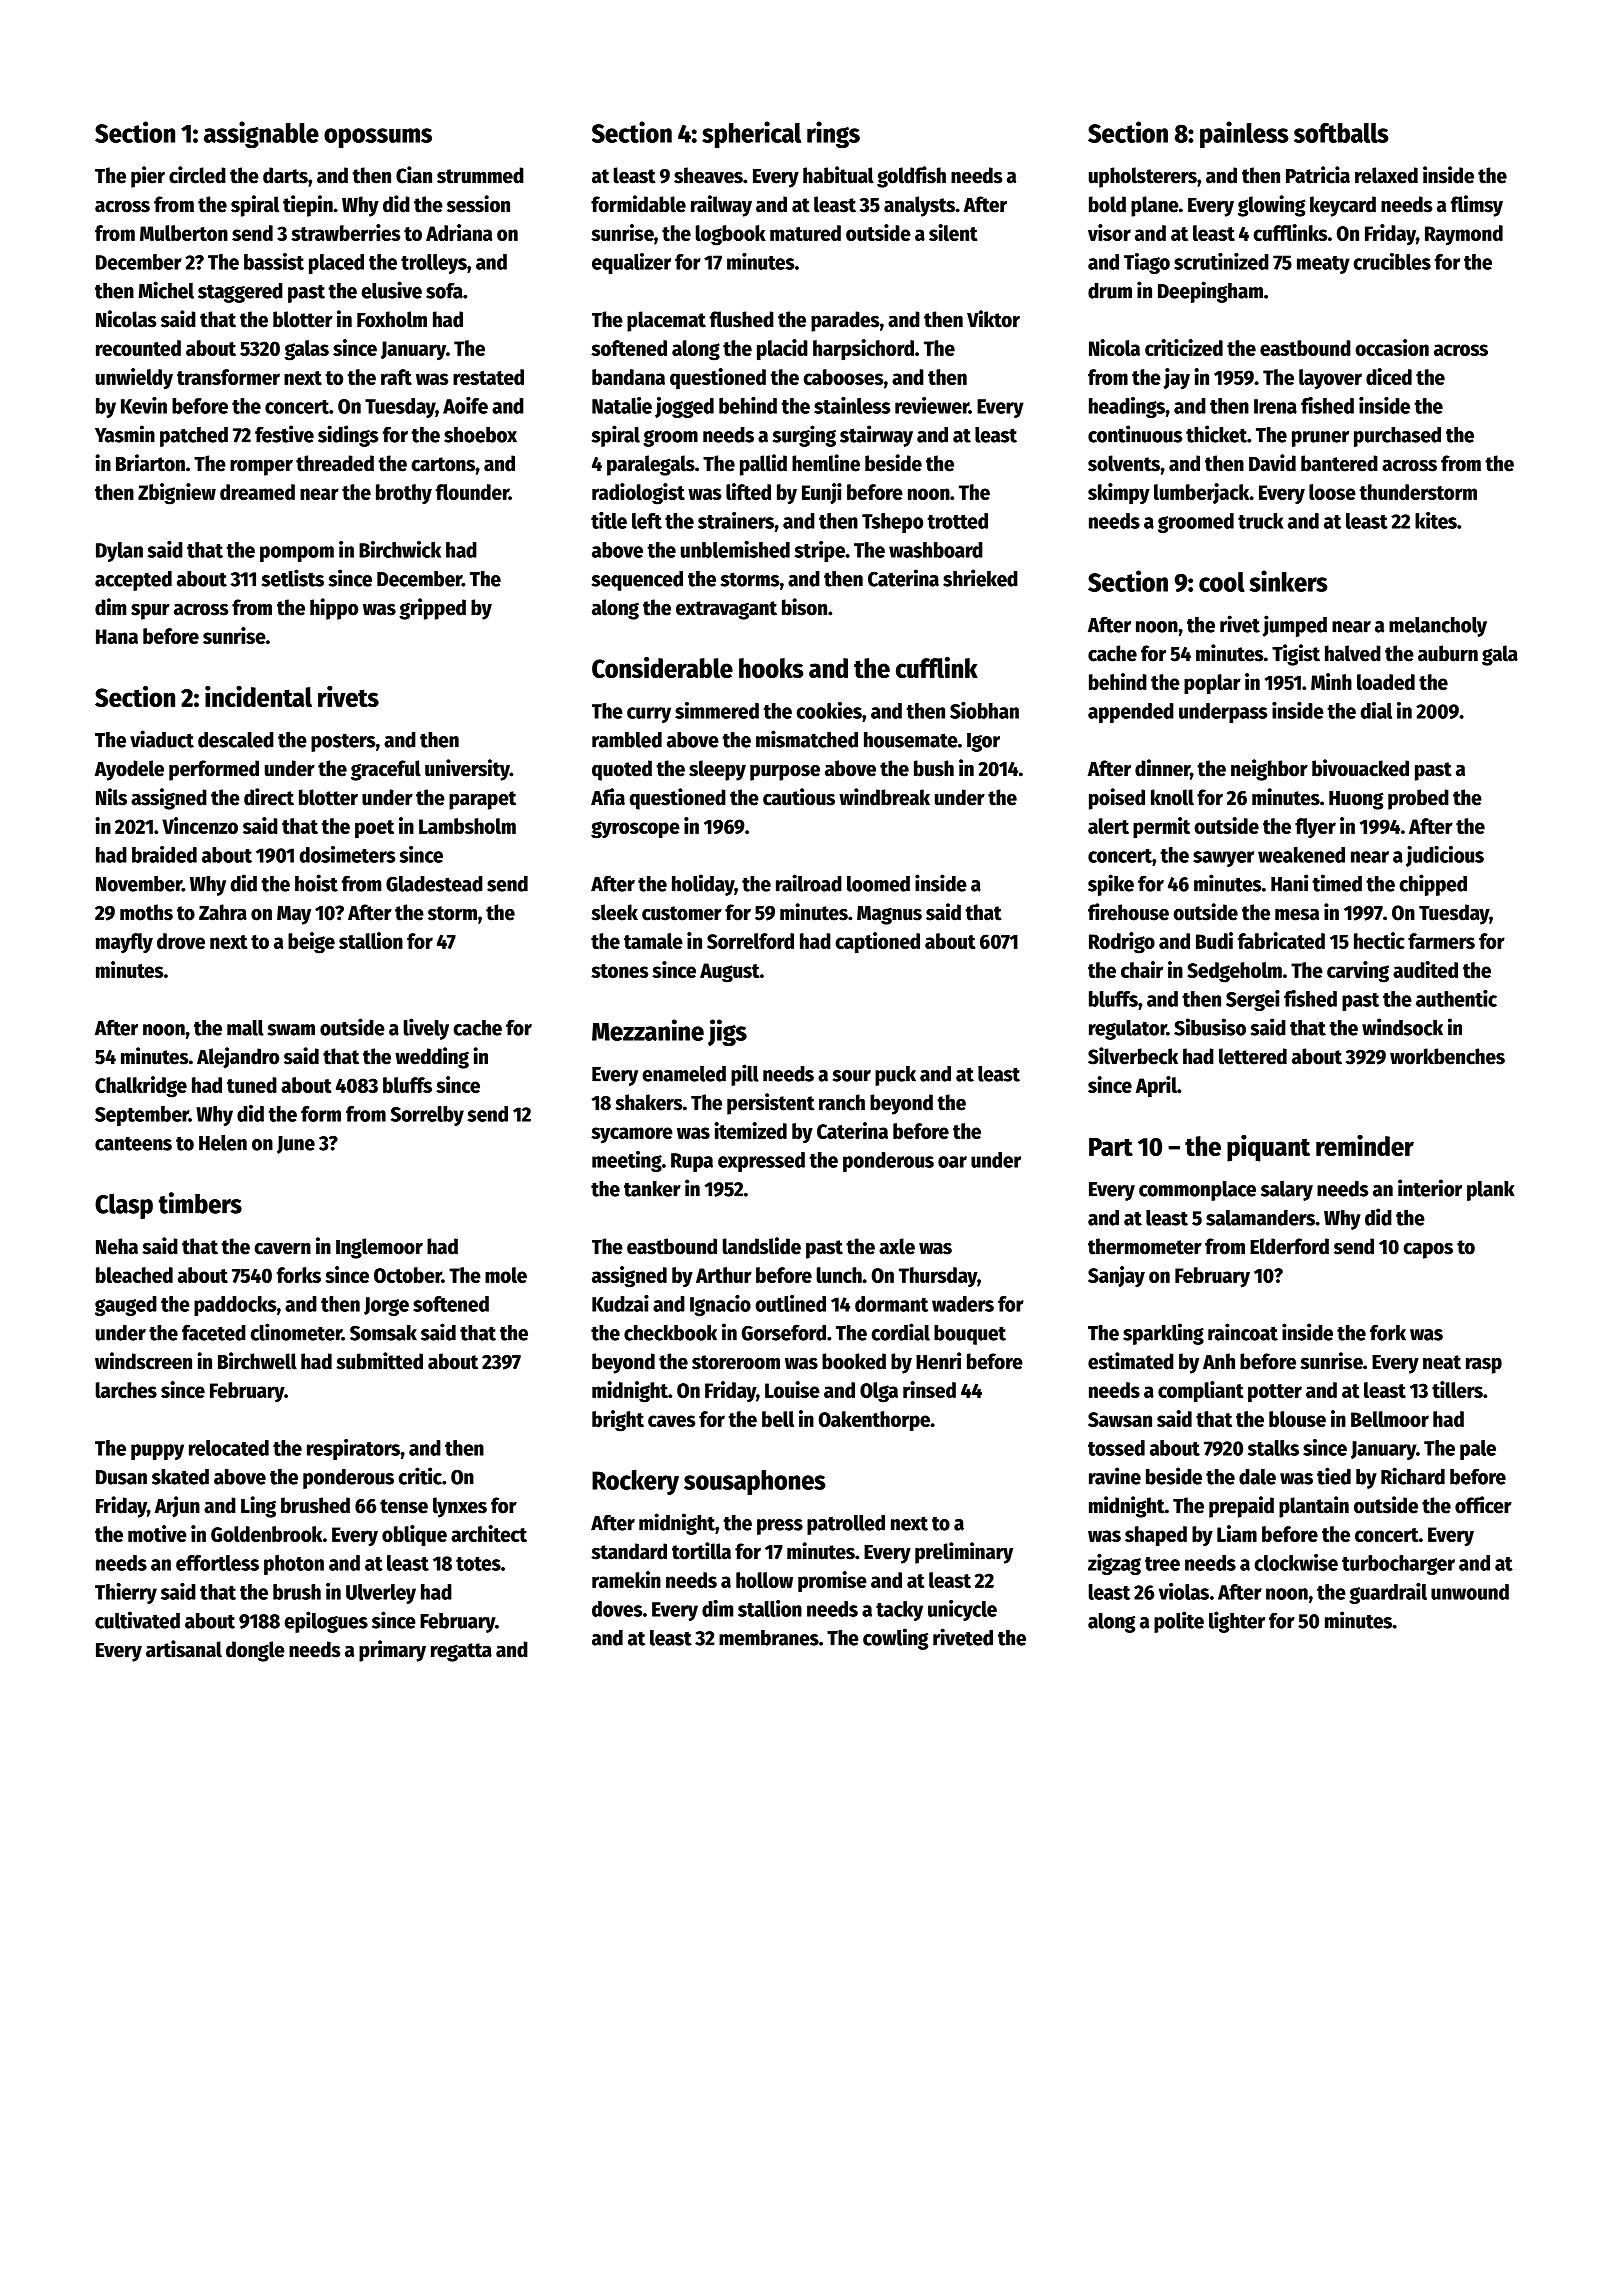 This screenshot has width=1620, height=2292. I want to click on judicious, so click(1445, 856).
